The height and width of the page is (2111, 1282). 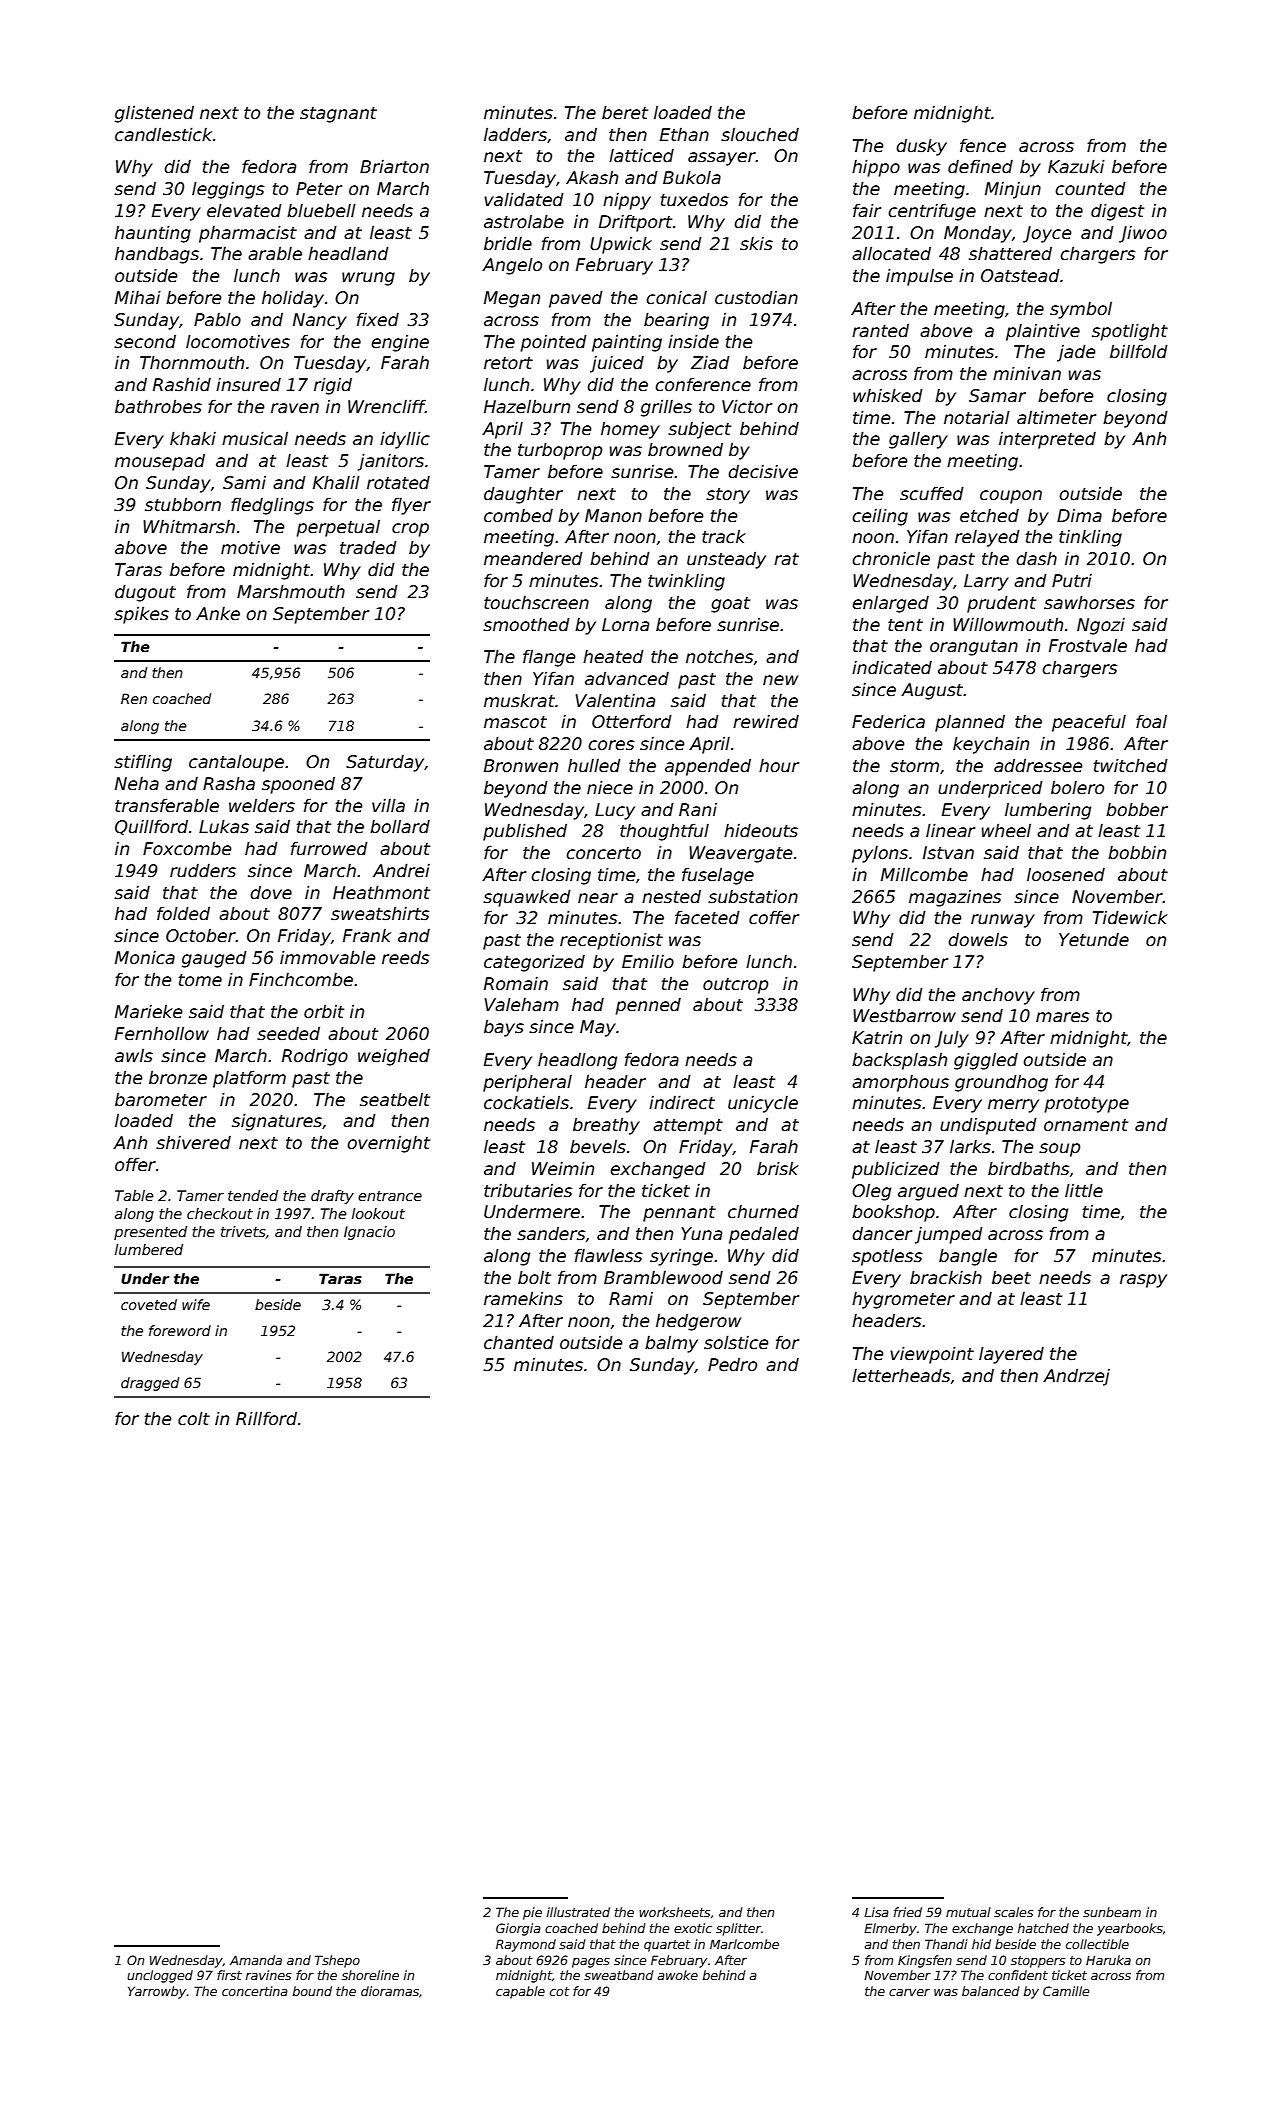 What do you see at coordinates (671, 1344) in the page?
I see `balmy` at bounding box center [671, 1344].
